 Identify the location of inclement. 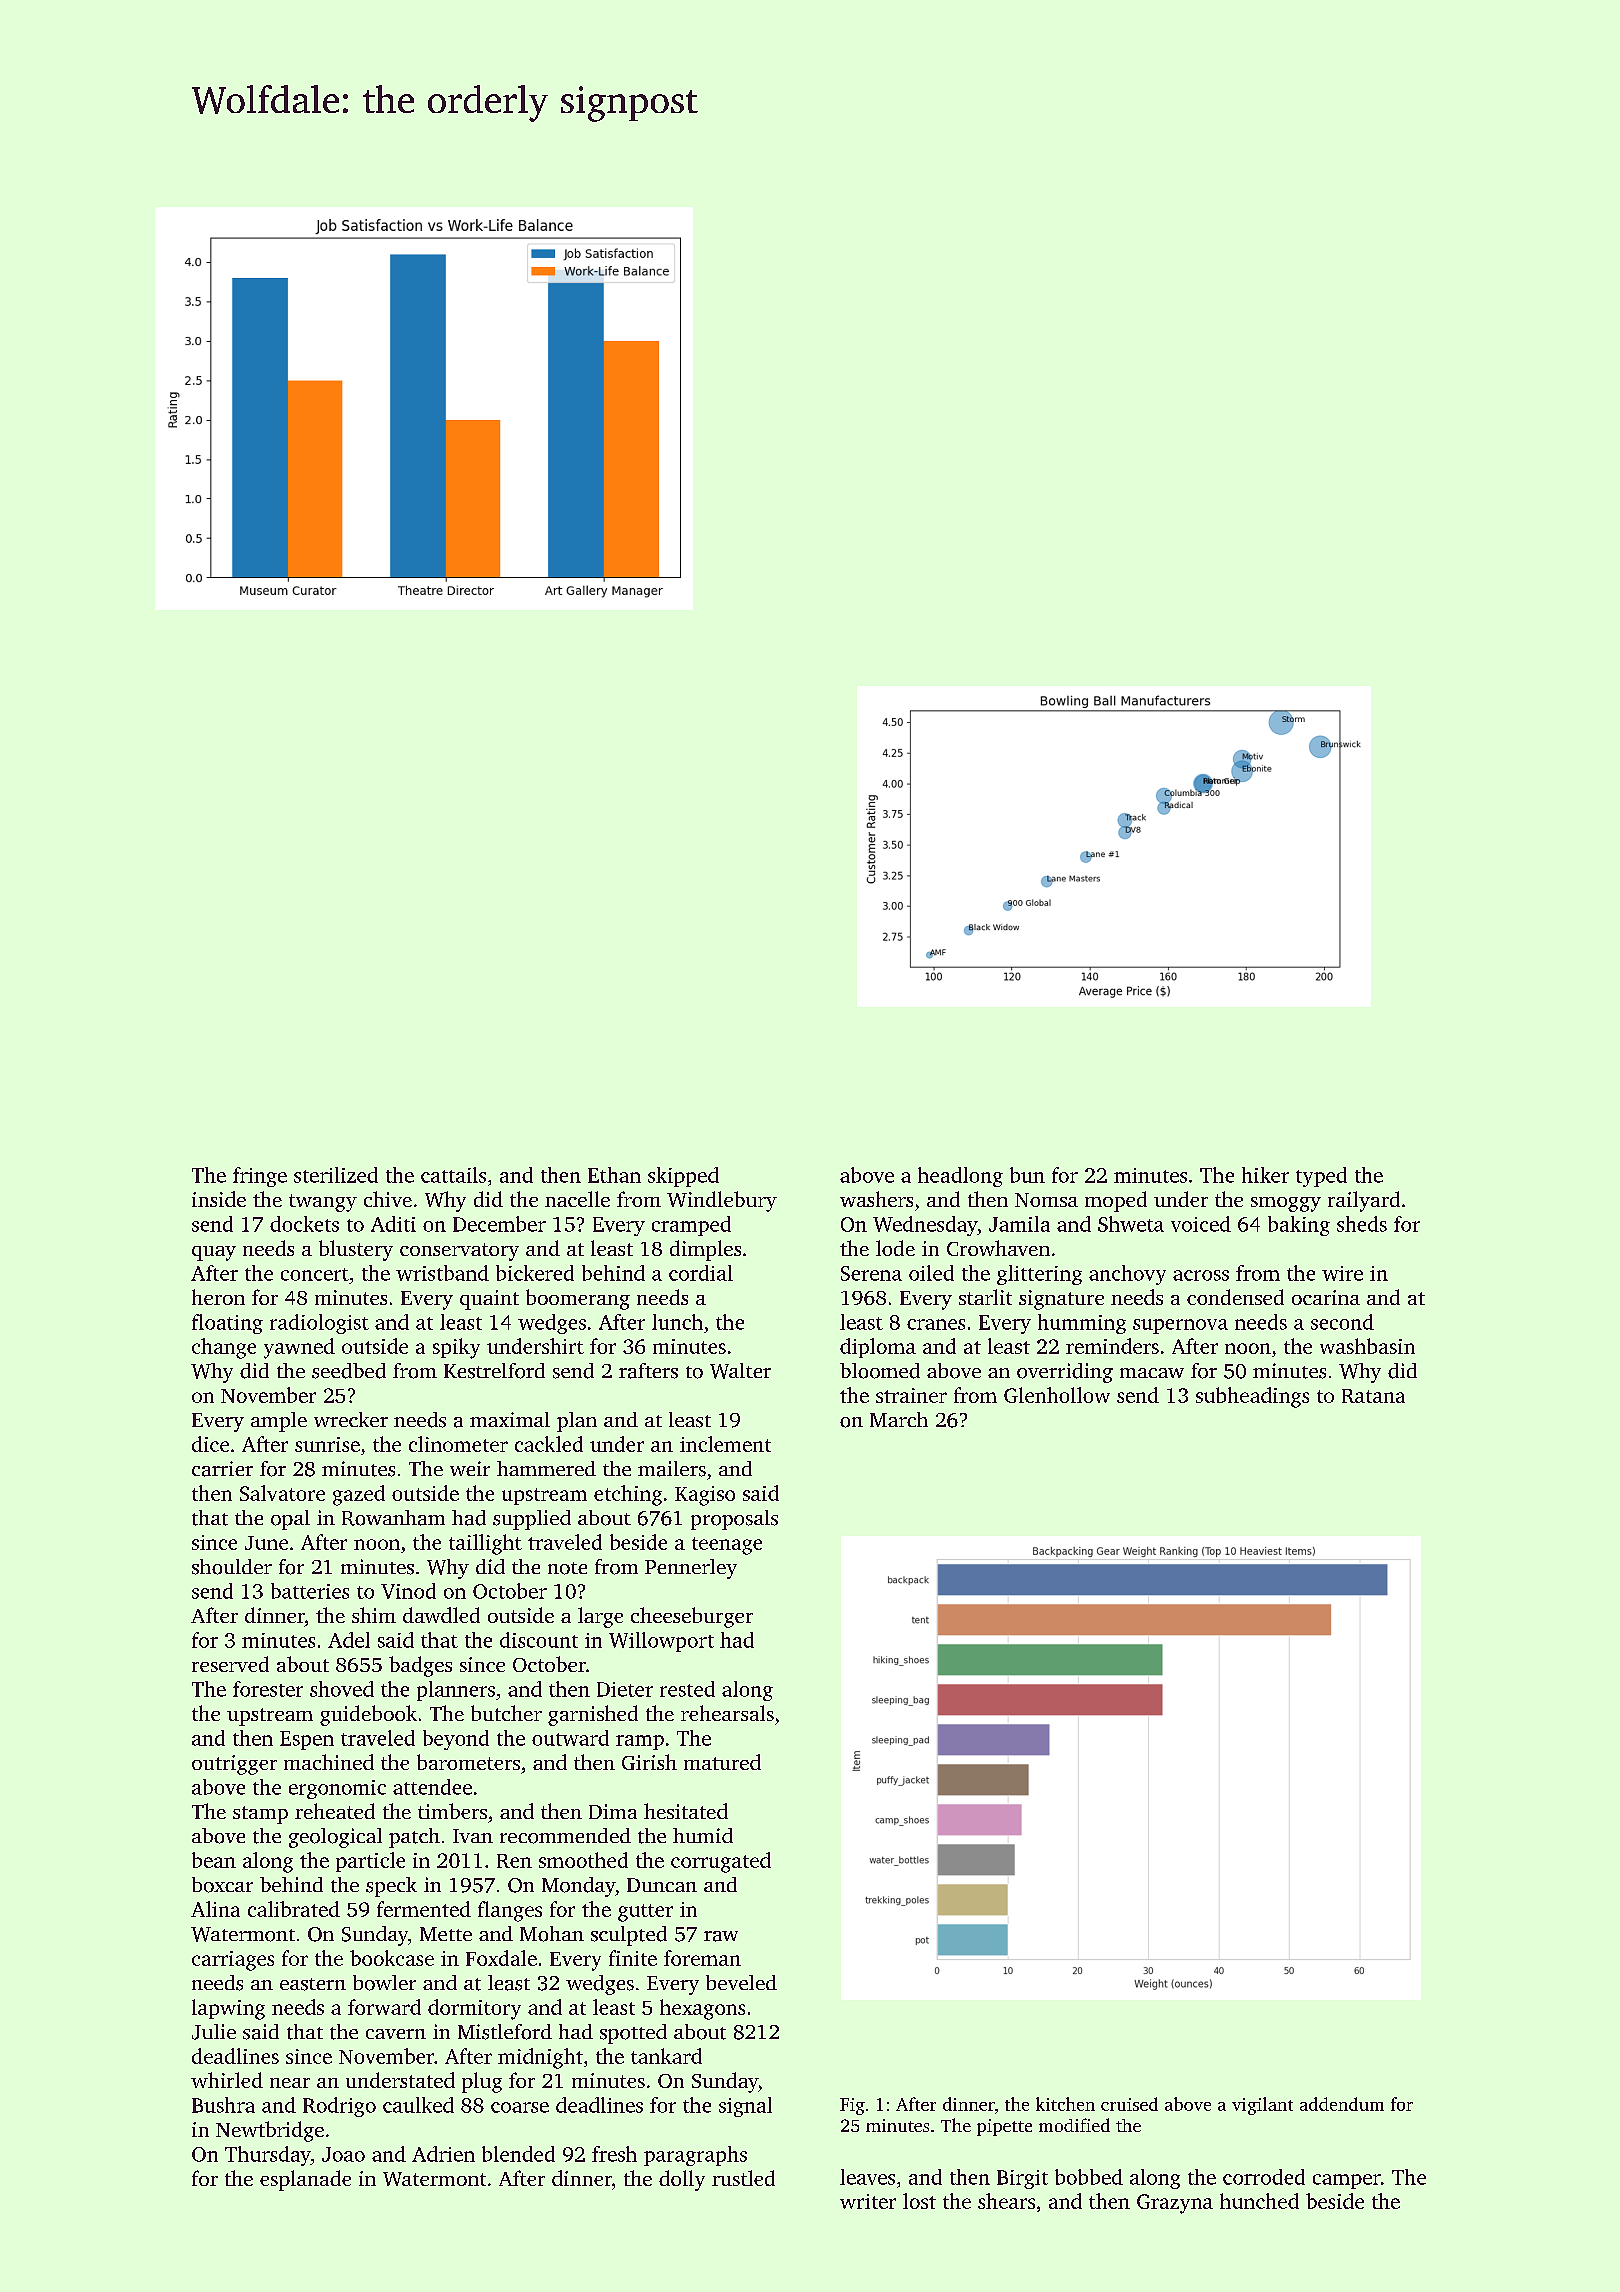
(725, 1444).
